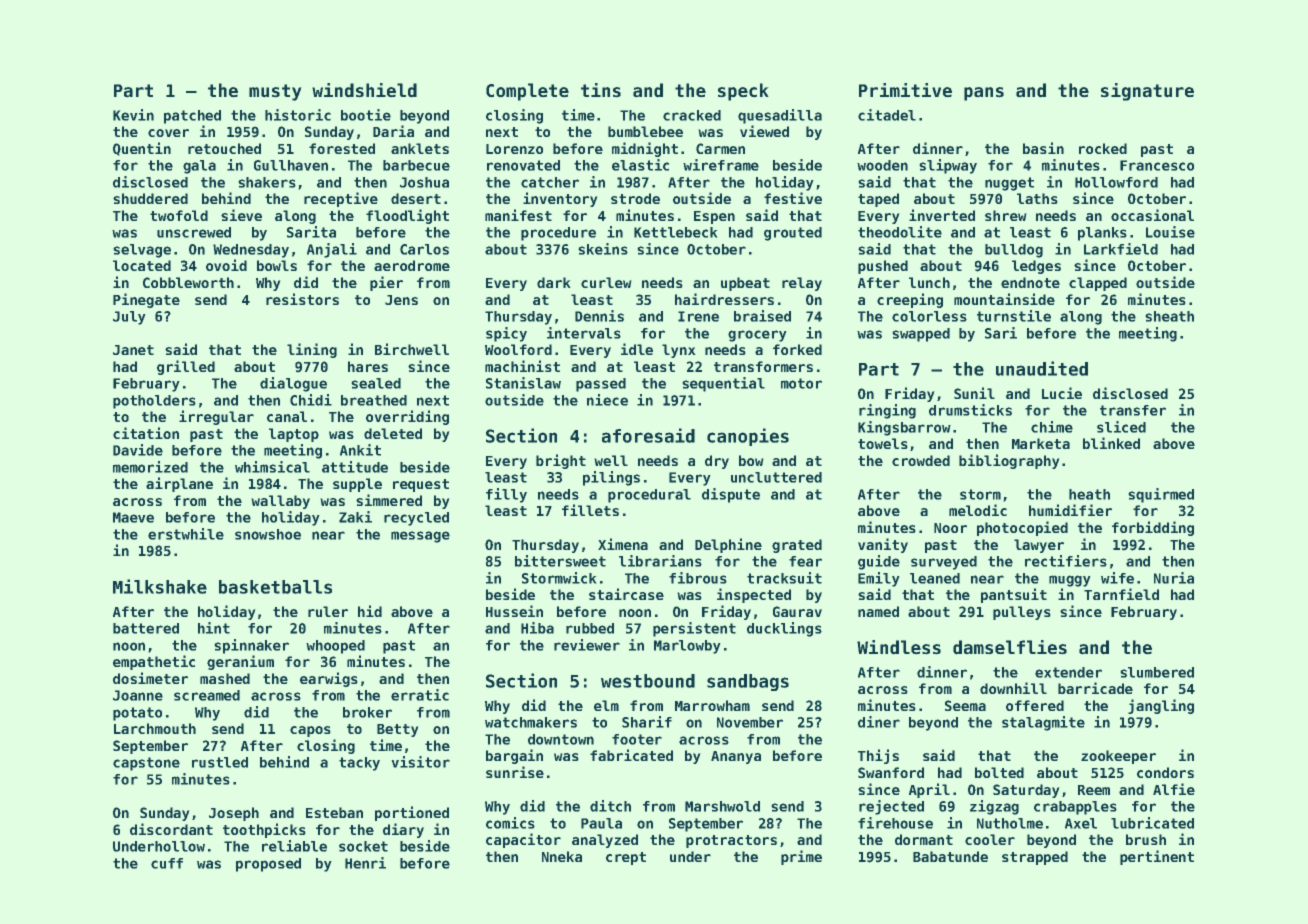 The height and width of the screenshot is (924, 1308). Describe the element at coordinates (142, 251) in the screenshot. I see `selvage` at that location.
